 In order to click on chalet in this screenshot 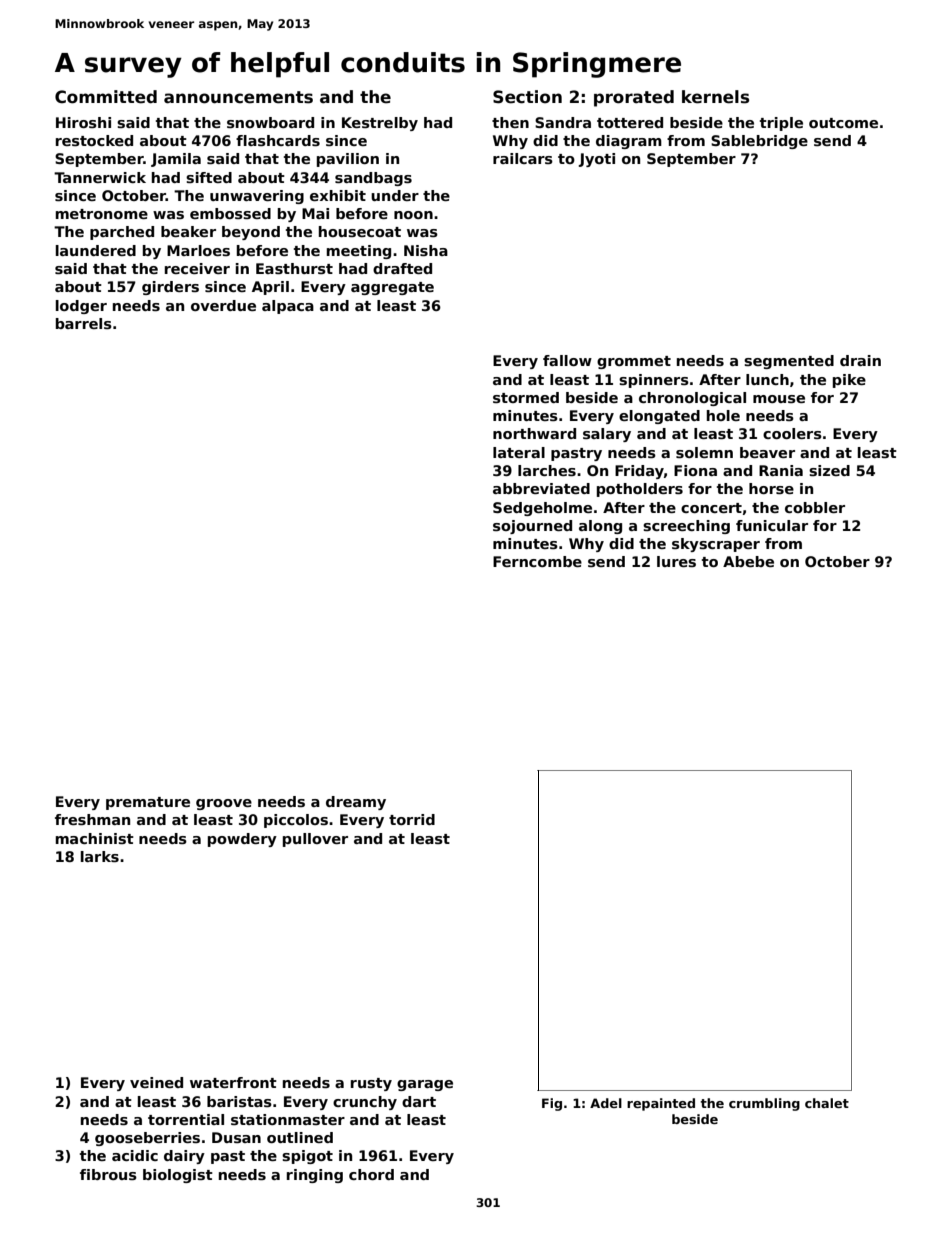, I will do `click(827, 1103)`.
